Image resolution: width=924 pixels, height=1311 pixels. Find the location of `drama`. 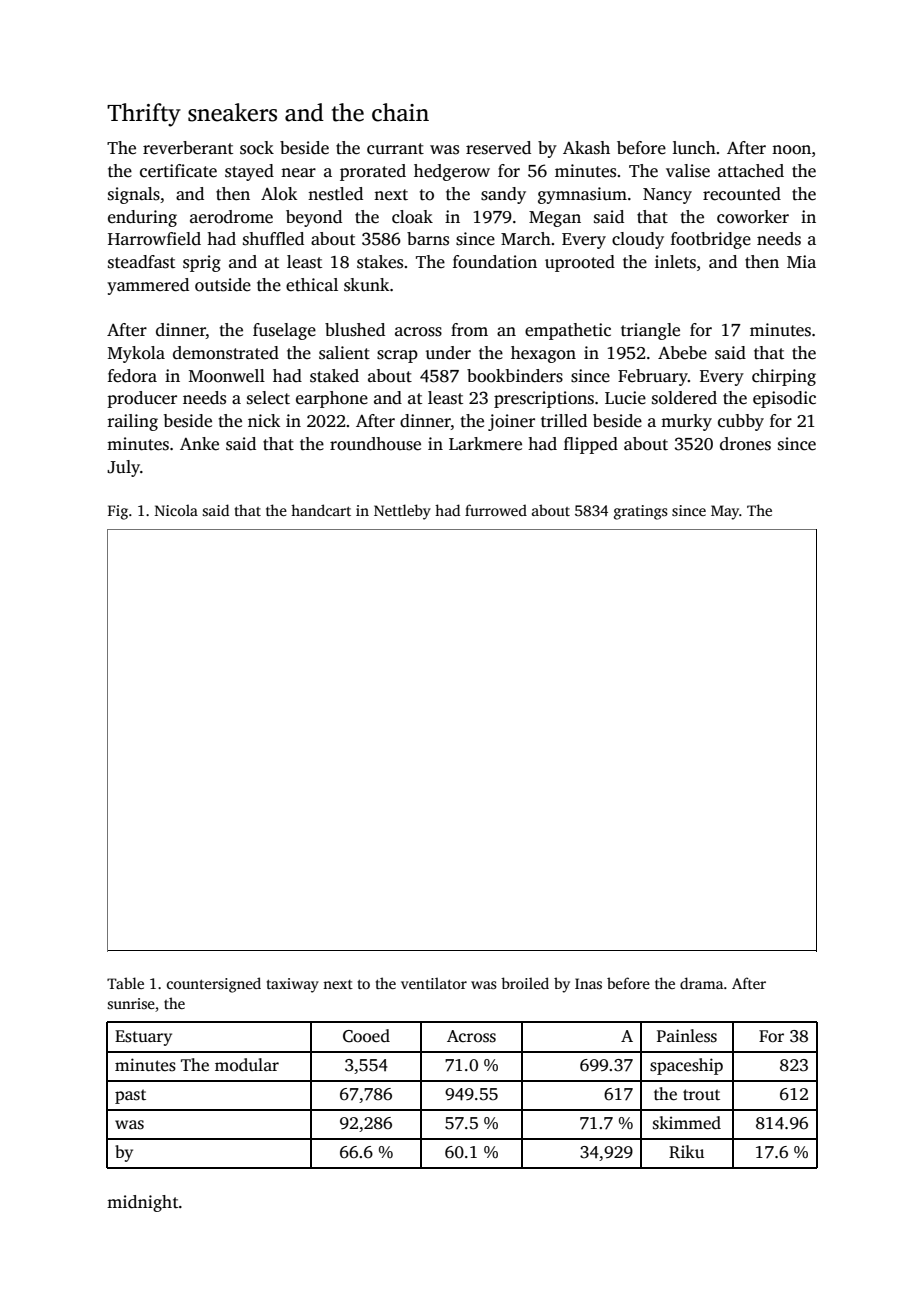

drama is located at coordinates (701, 983).
